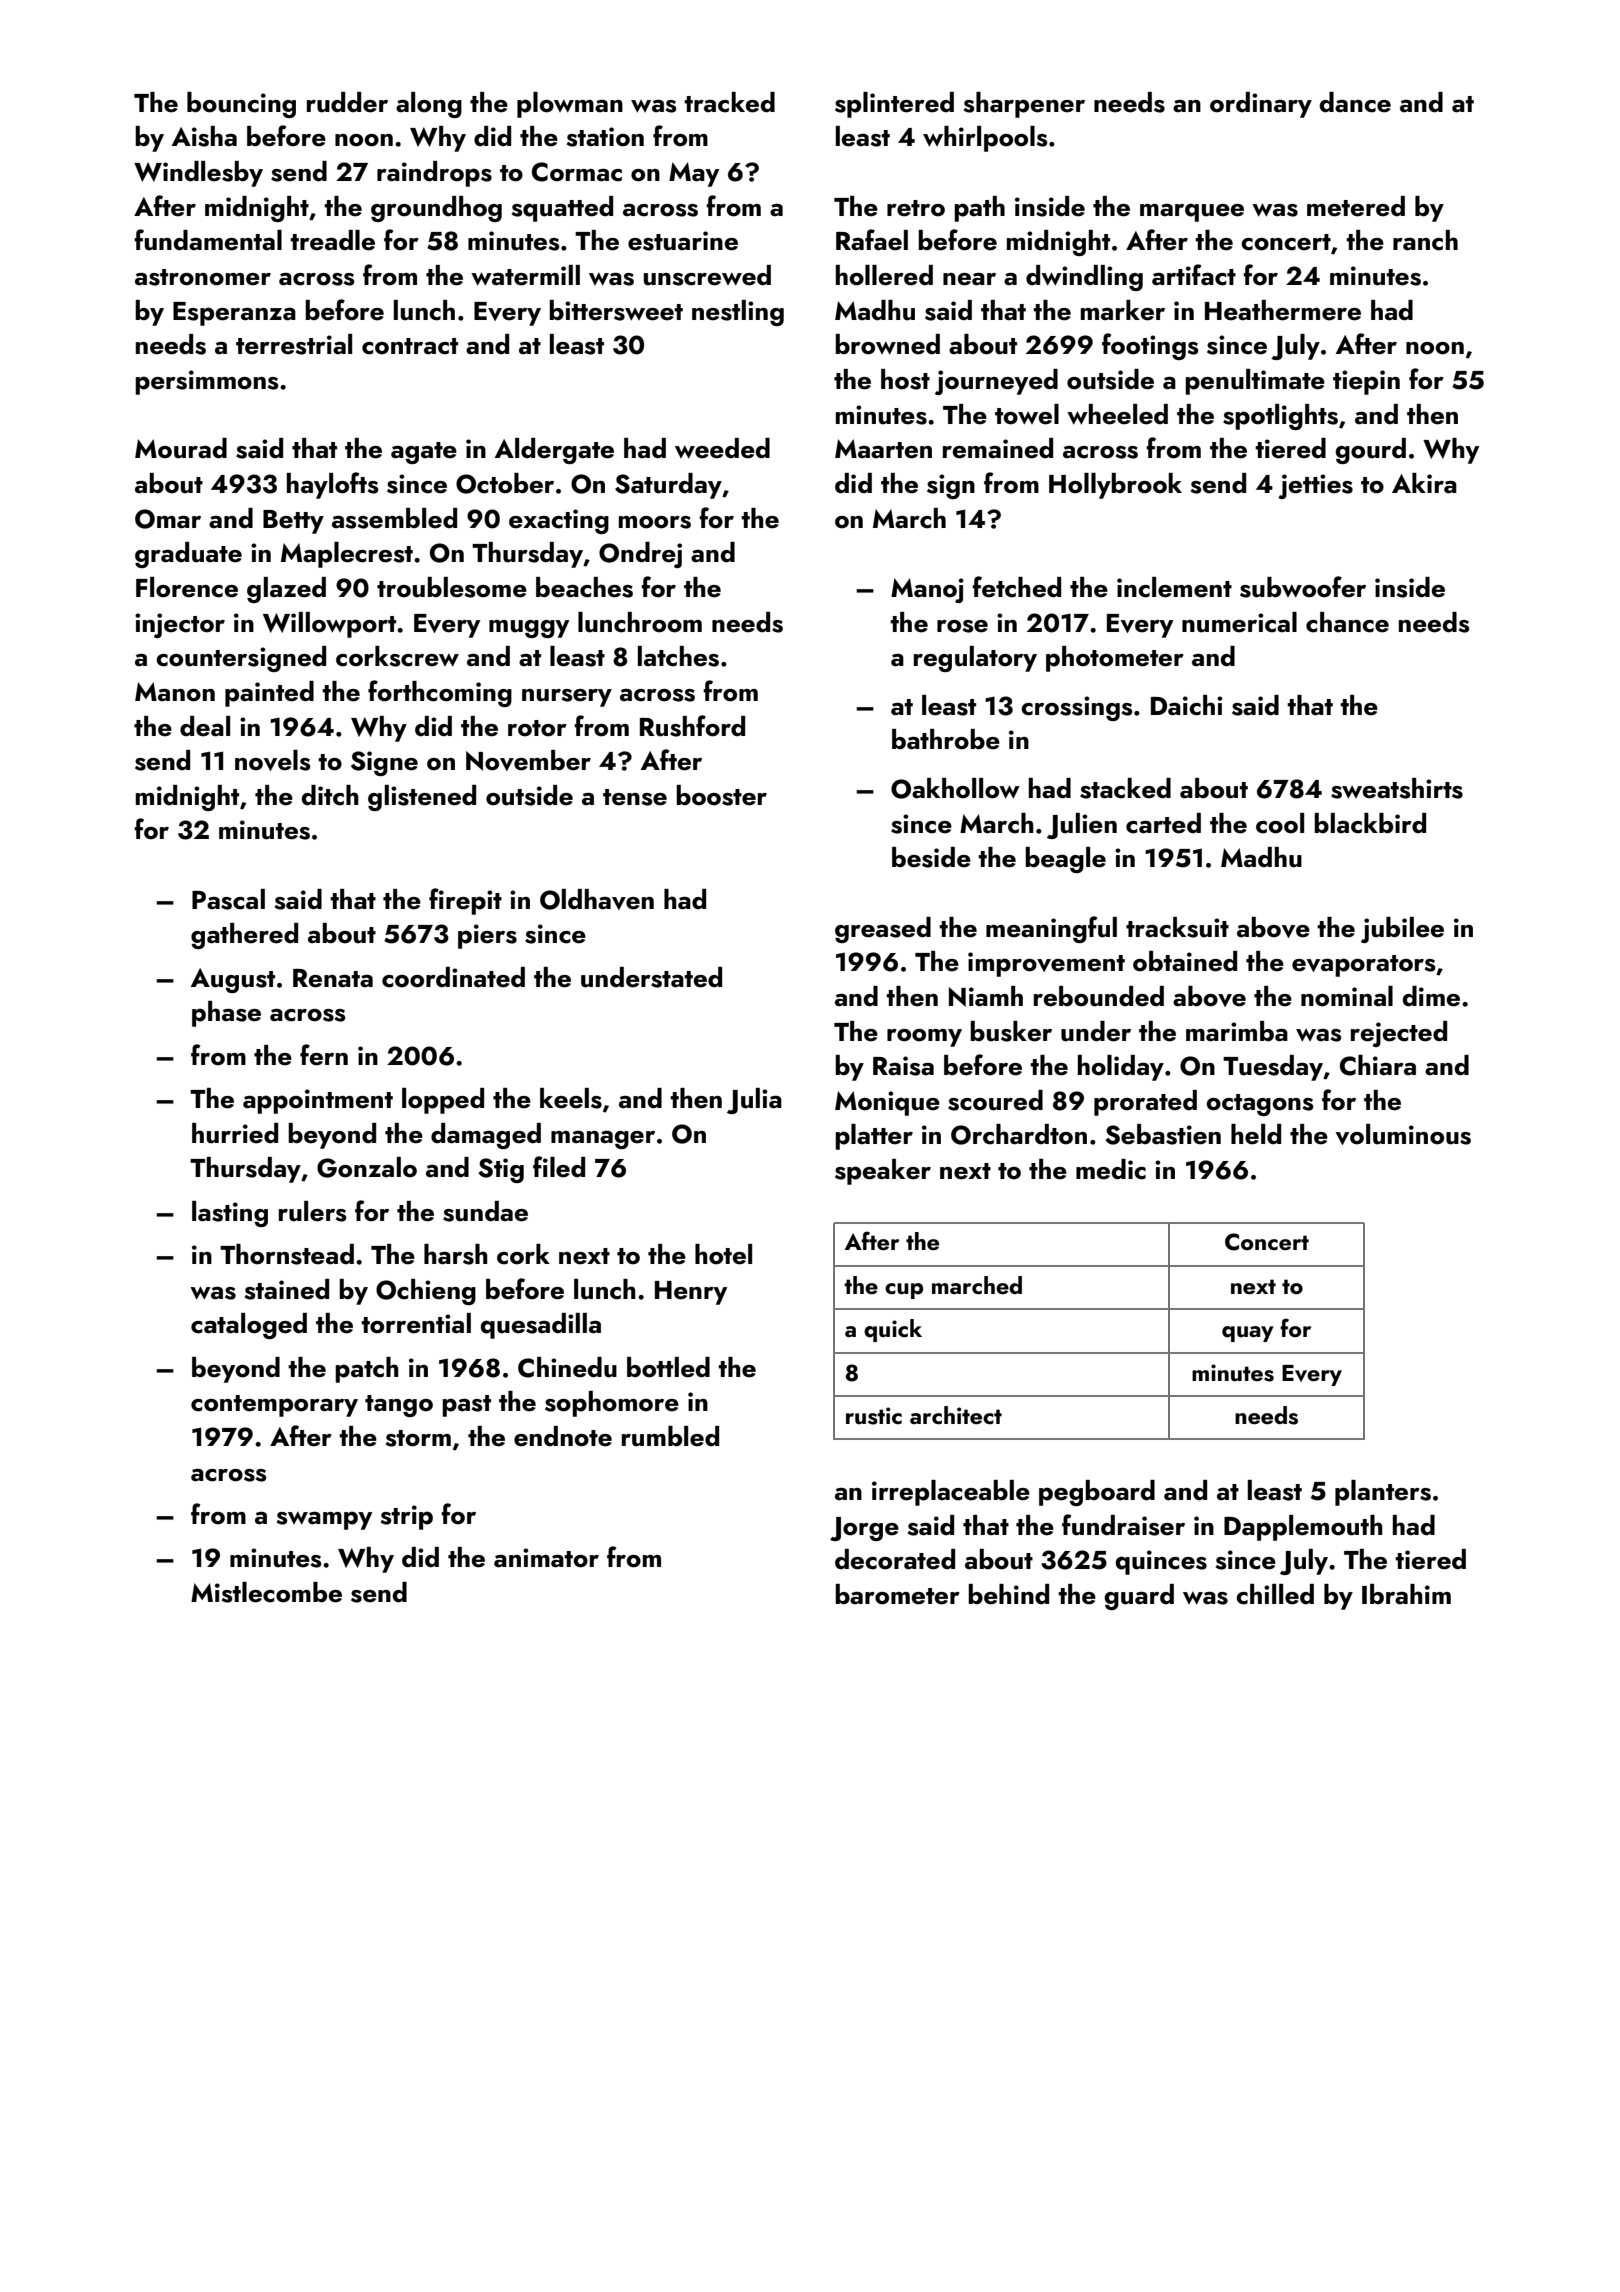  I want to click on remained, so click(998, 448).
